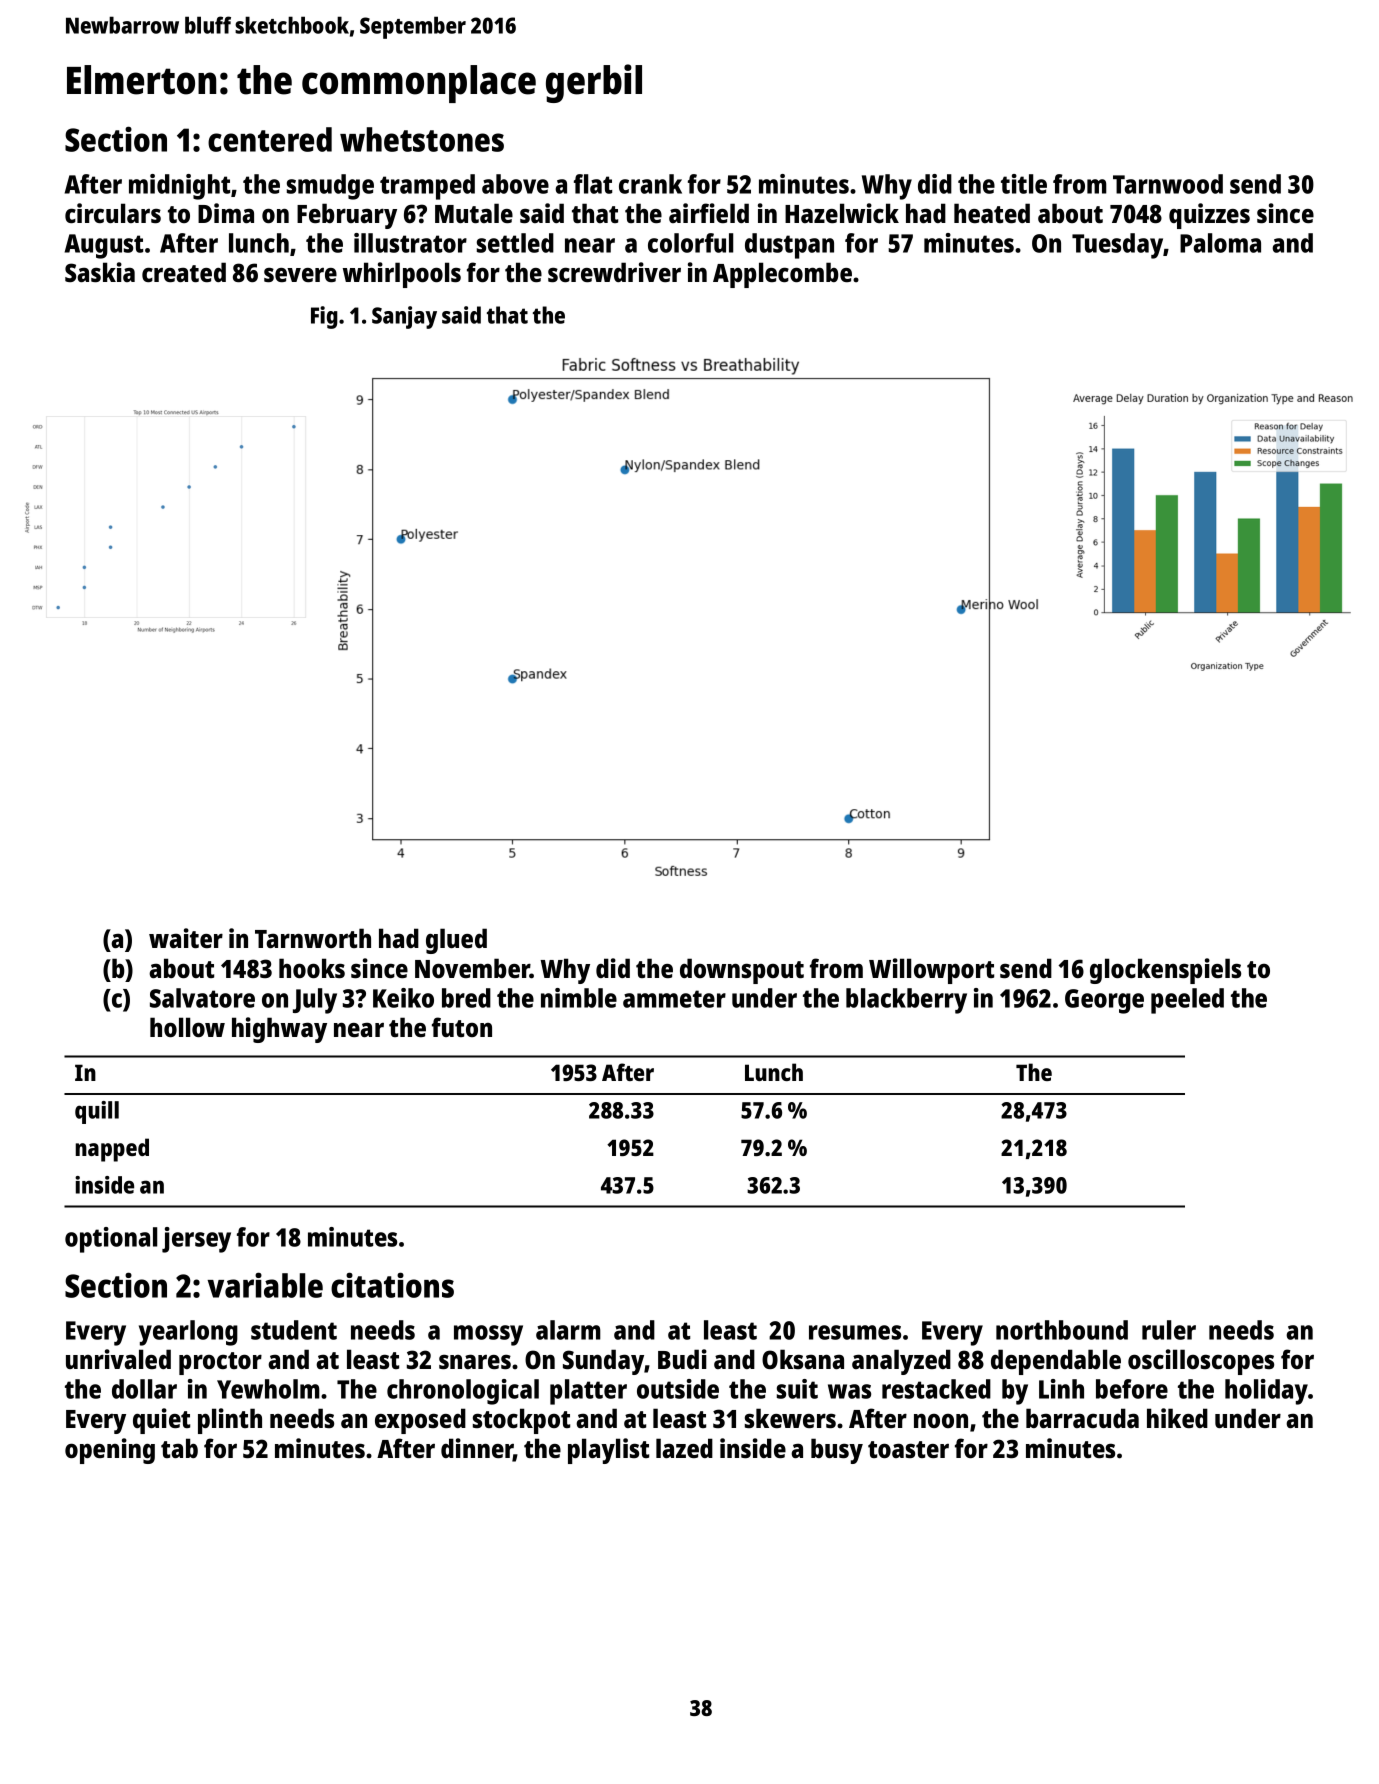 Image resolution: width=1379 pixels, height=1784 pixels. I want to click on midnight, so click(179, 187).
